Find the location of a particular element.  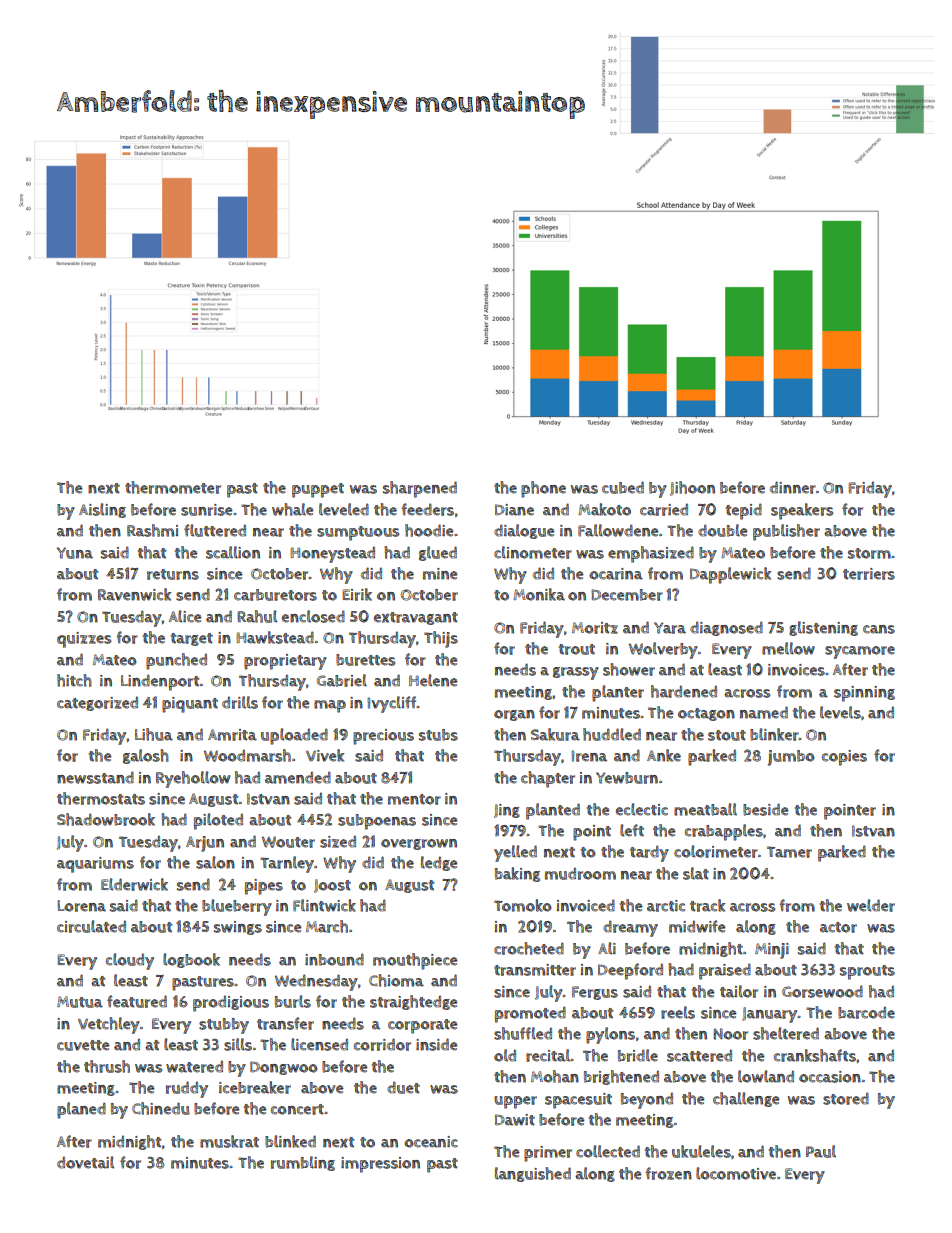

circulated is located at coordinates (91, 926).
